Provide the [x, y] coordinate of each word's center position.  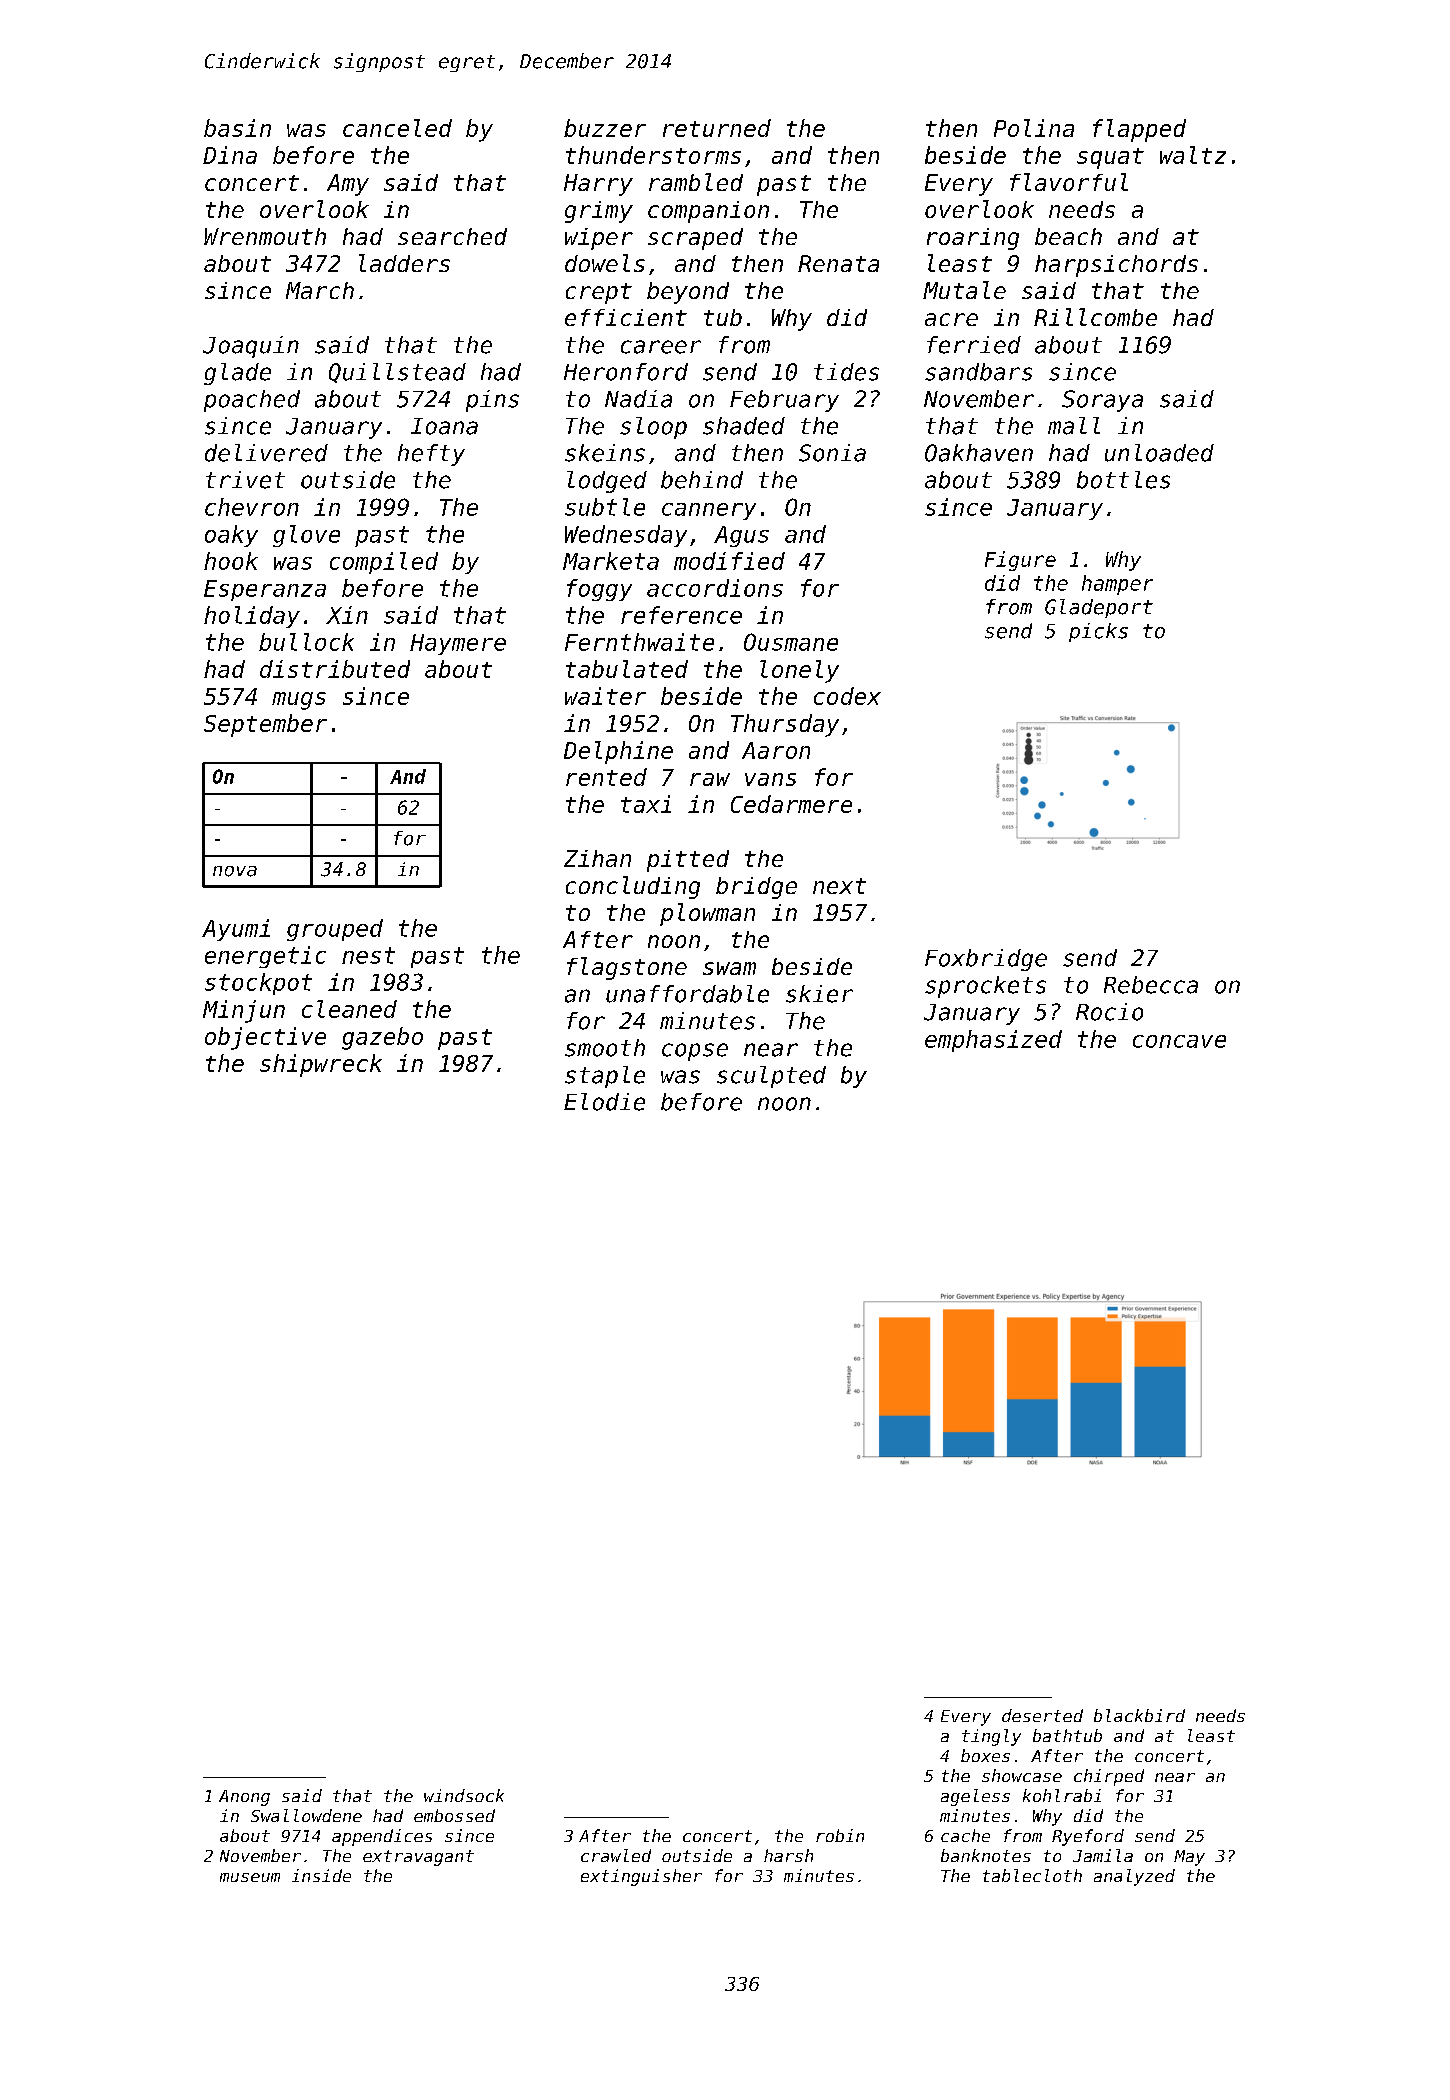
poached [252, 401]
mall [1074, 426]
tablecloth [1032, 1875]
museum [250, 1877]
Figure [1020, 561]
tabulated [627, 669]
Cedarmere [791, 804]
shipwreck [321, 1065]
